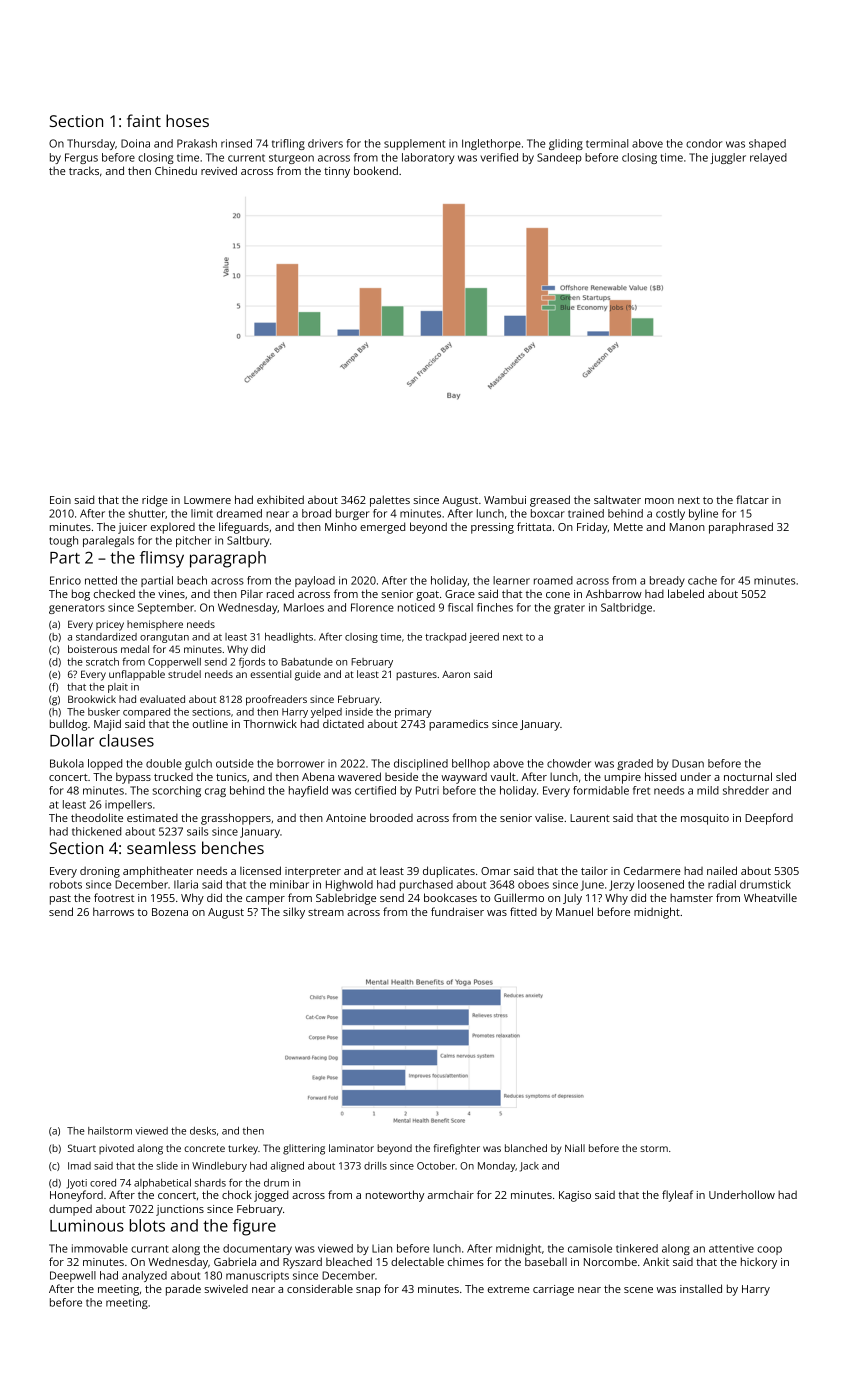 The width and height of the screenshot is (849, 1400). I want to click on analyzed, so click(144, 1276).
